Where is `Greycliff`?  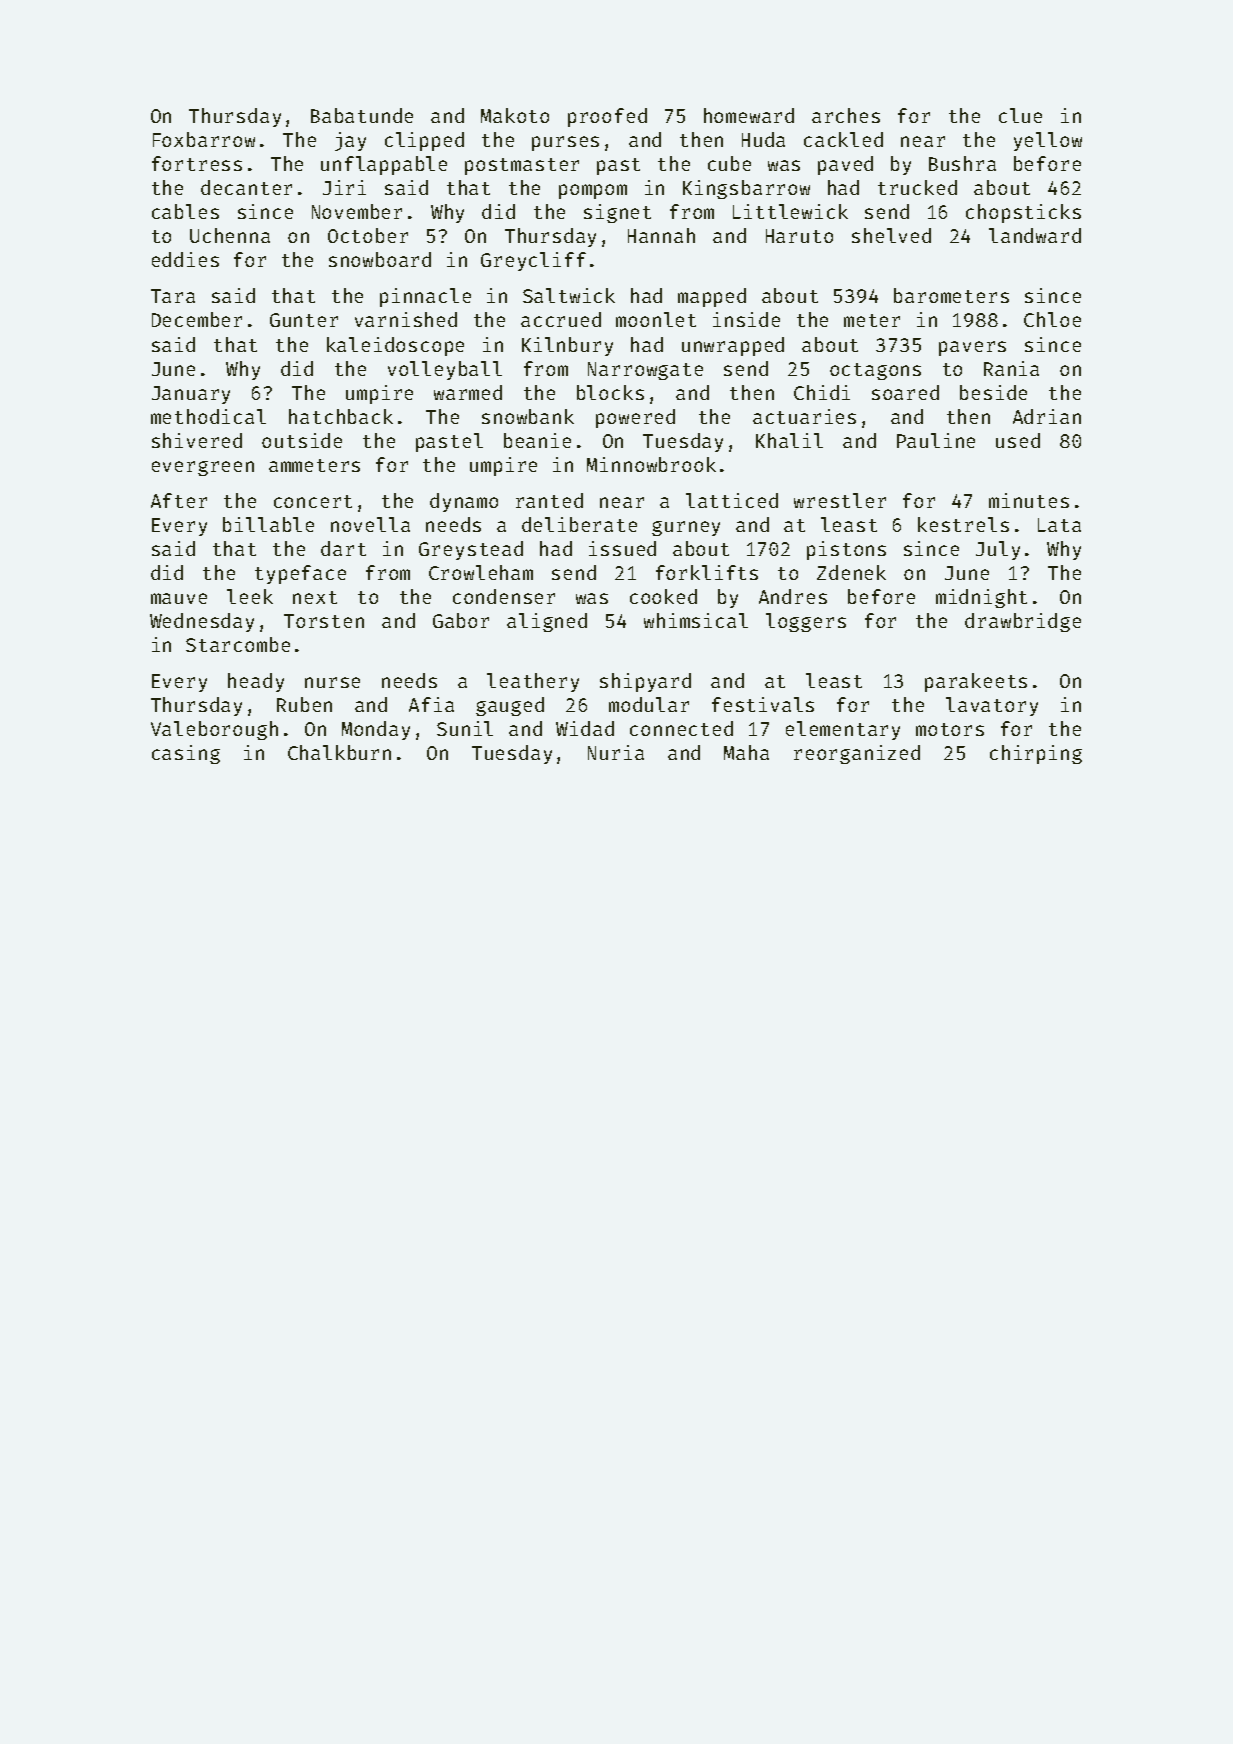 Greycliff is located at coordinates (533, 261).
